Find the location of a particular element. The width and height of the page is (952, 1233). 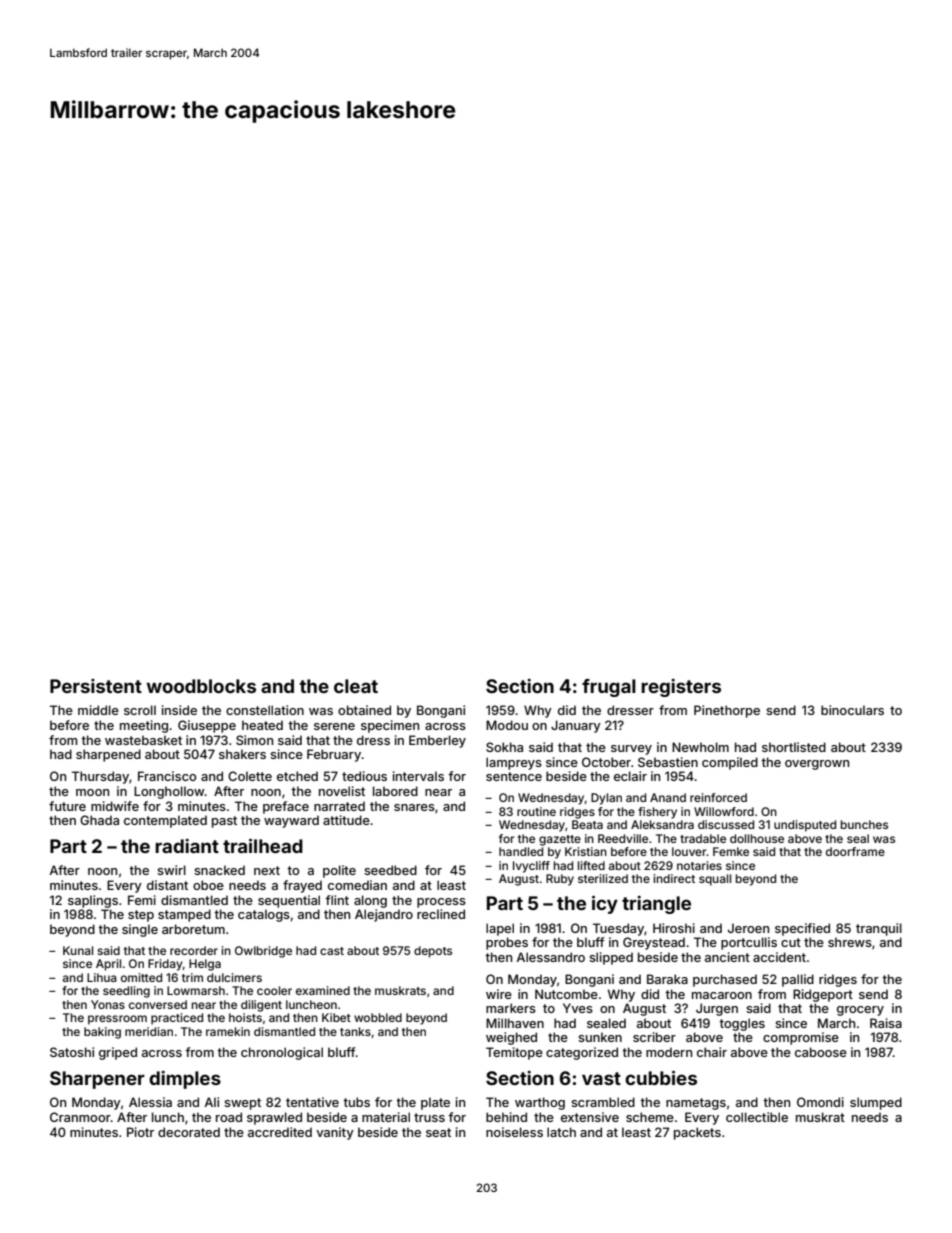

probes is located at coordinates (507, 943).
